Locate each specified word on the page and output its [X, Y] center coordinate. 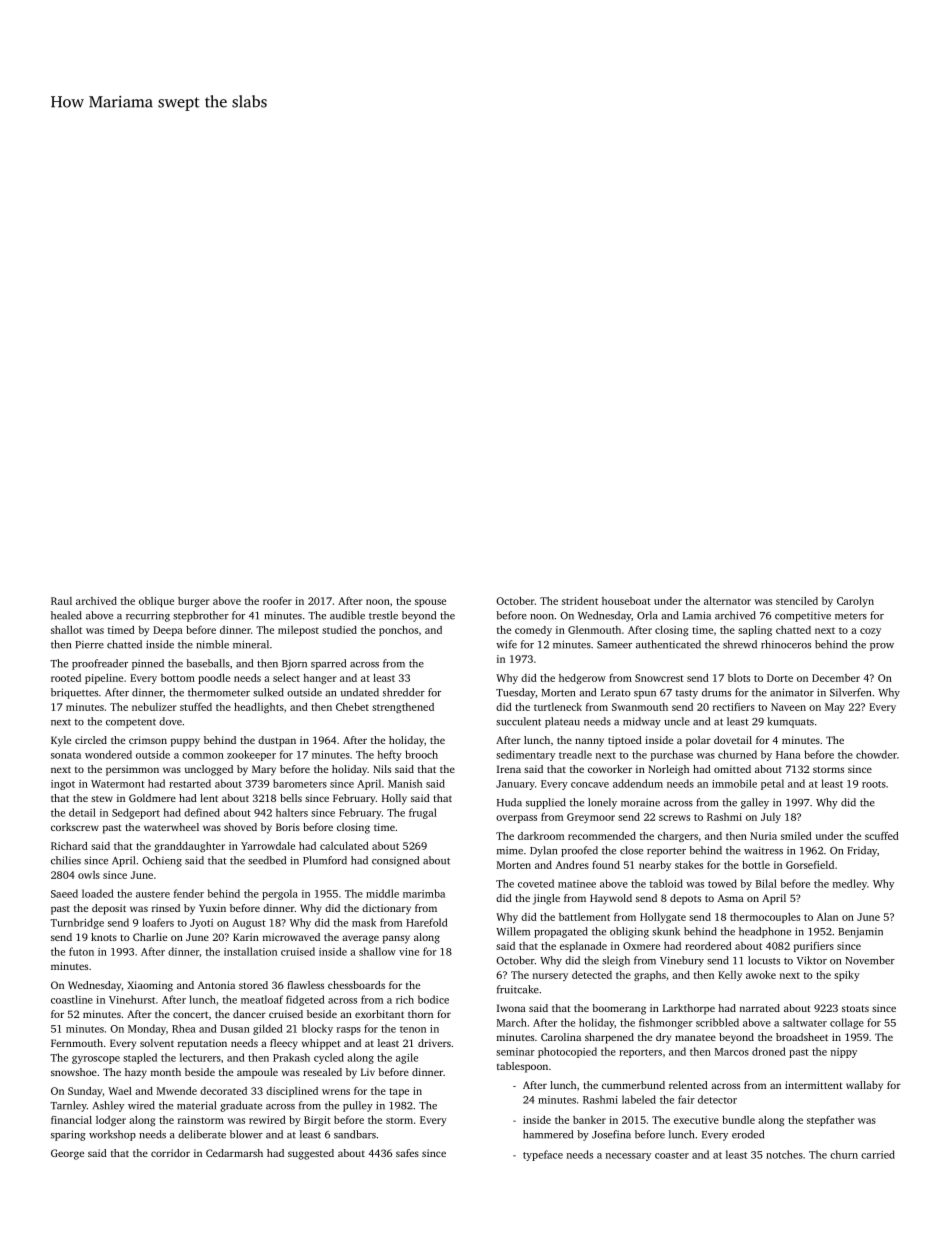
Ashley [108, 1106]
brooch [422, 754]
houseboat [626, 601]
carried [878, 1154]
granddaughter [189, 847]
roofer [277, 601]
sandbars [355, 1134]
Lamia [697, 615]
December [836, 678]
